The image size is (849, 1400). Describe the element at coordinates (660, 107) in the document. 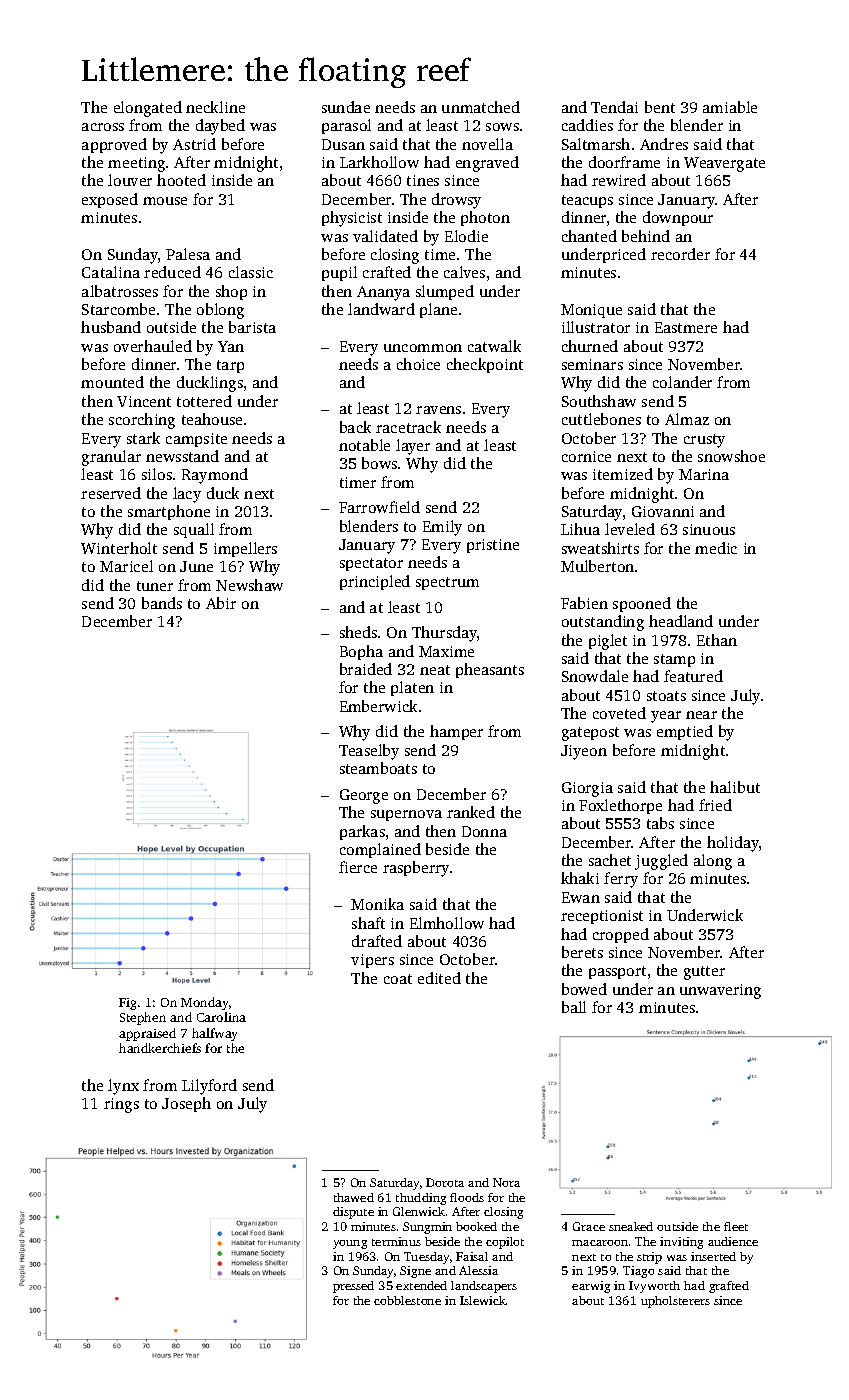

I see `bent` at that location.
